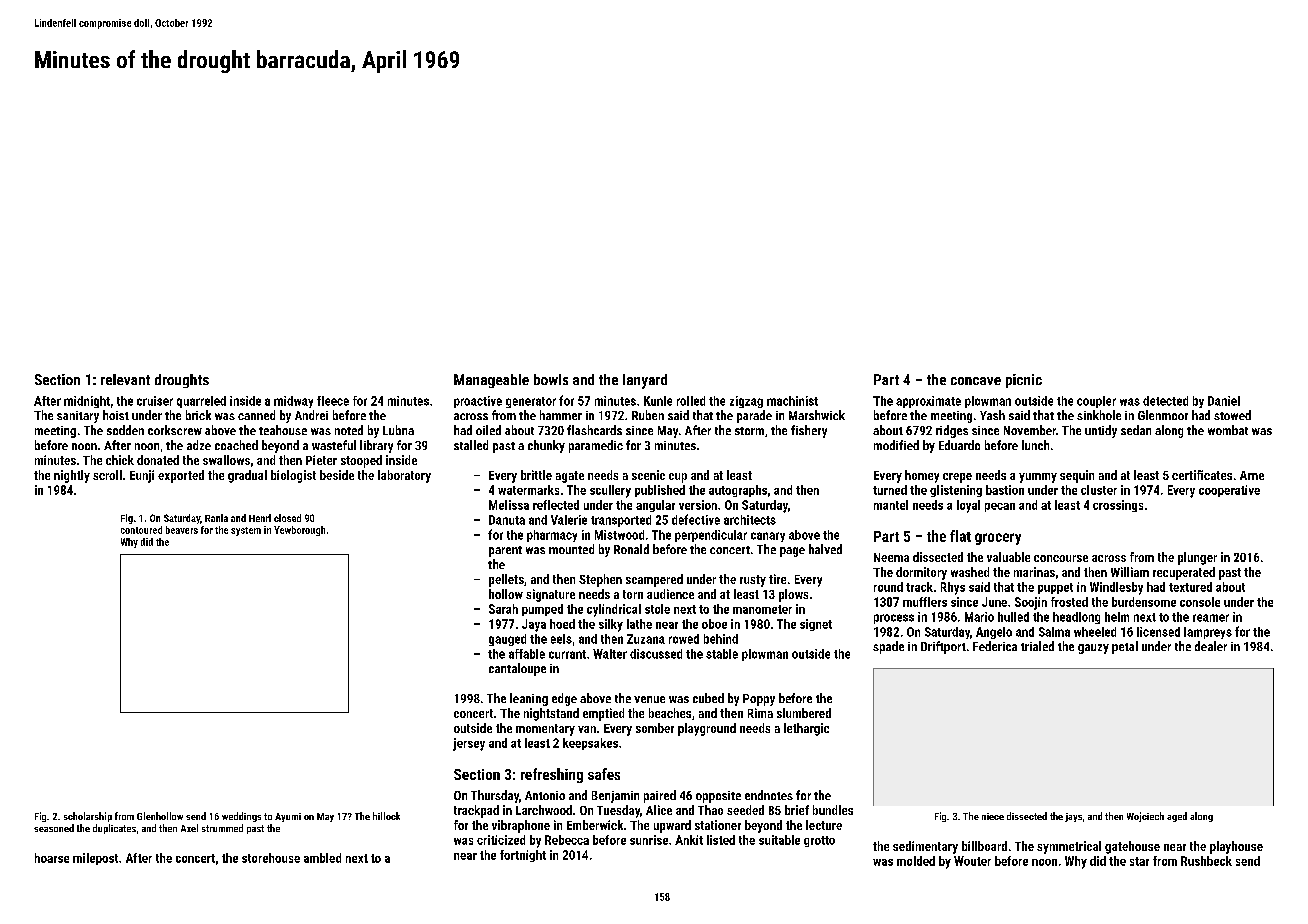 The width and height of the screenshot is (1308, 924). What do you see at coordinates (88, 817) in the screenshot?
I see `scholarship` at bounding box center [88, 817].
